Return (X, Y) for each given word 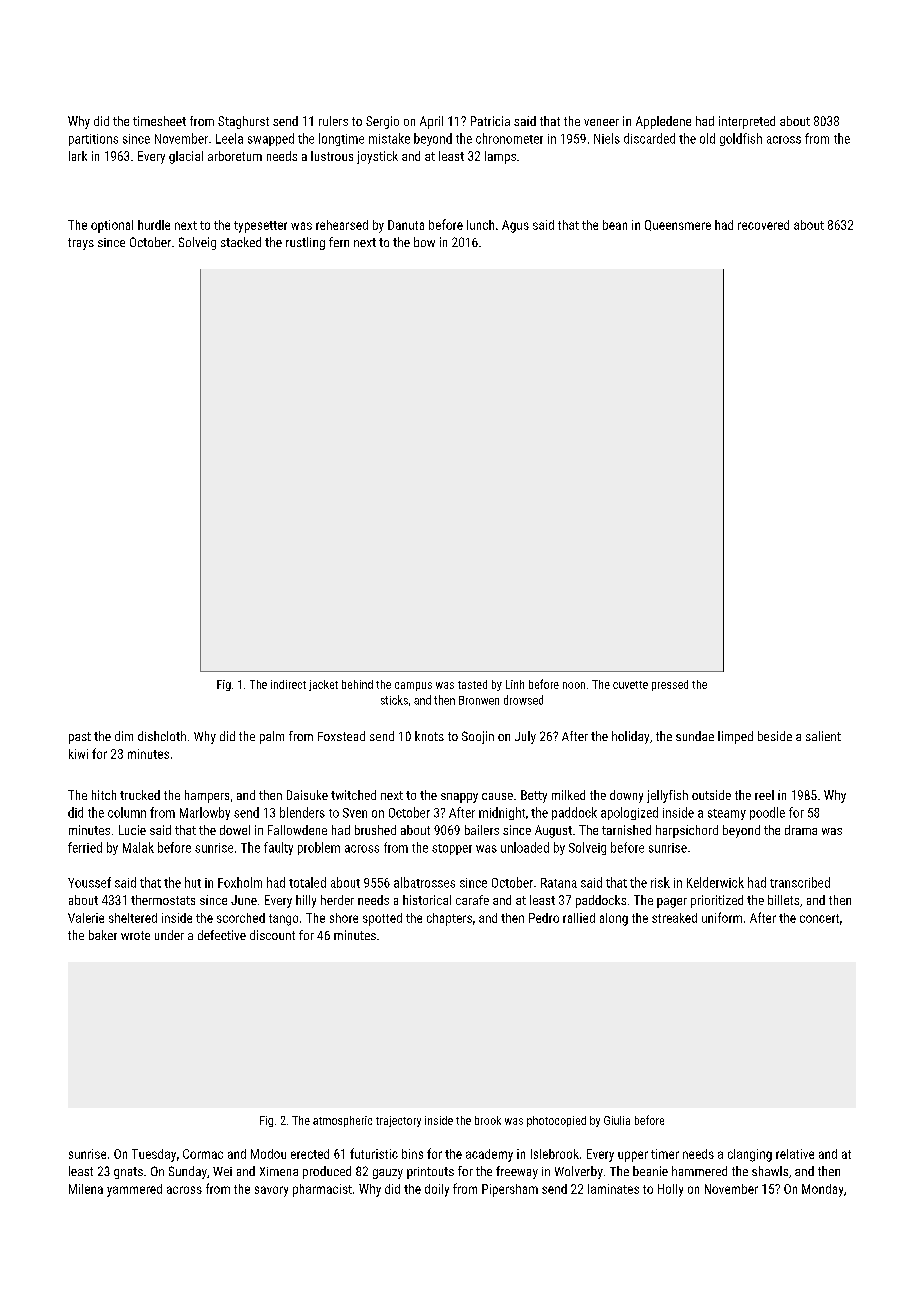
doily (437, 1190)
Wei (222, 1171)
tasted (472, 684)
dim (124, 736)
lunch (480, 225)
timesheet (159, 121)
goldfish (741, 139)
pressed (670, 685)
